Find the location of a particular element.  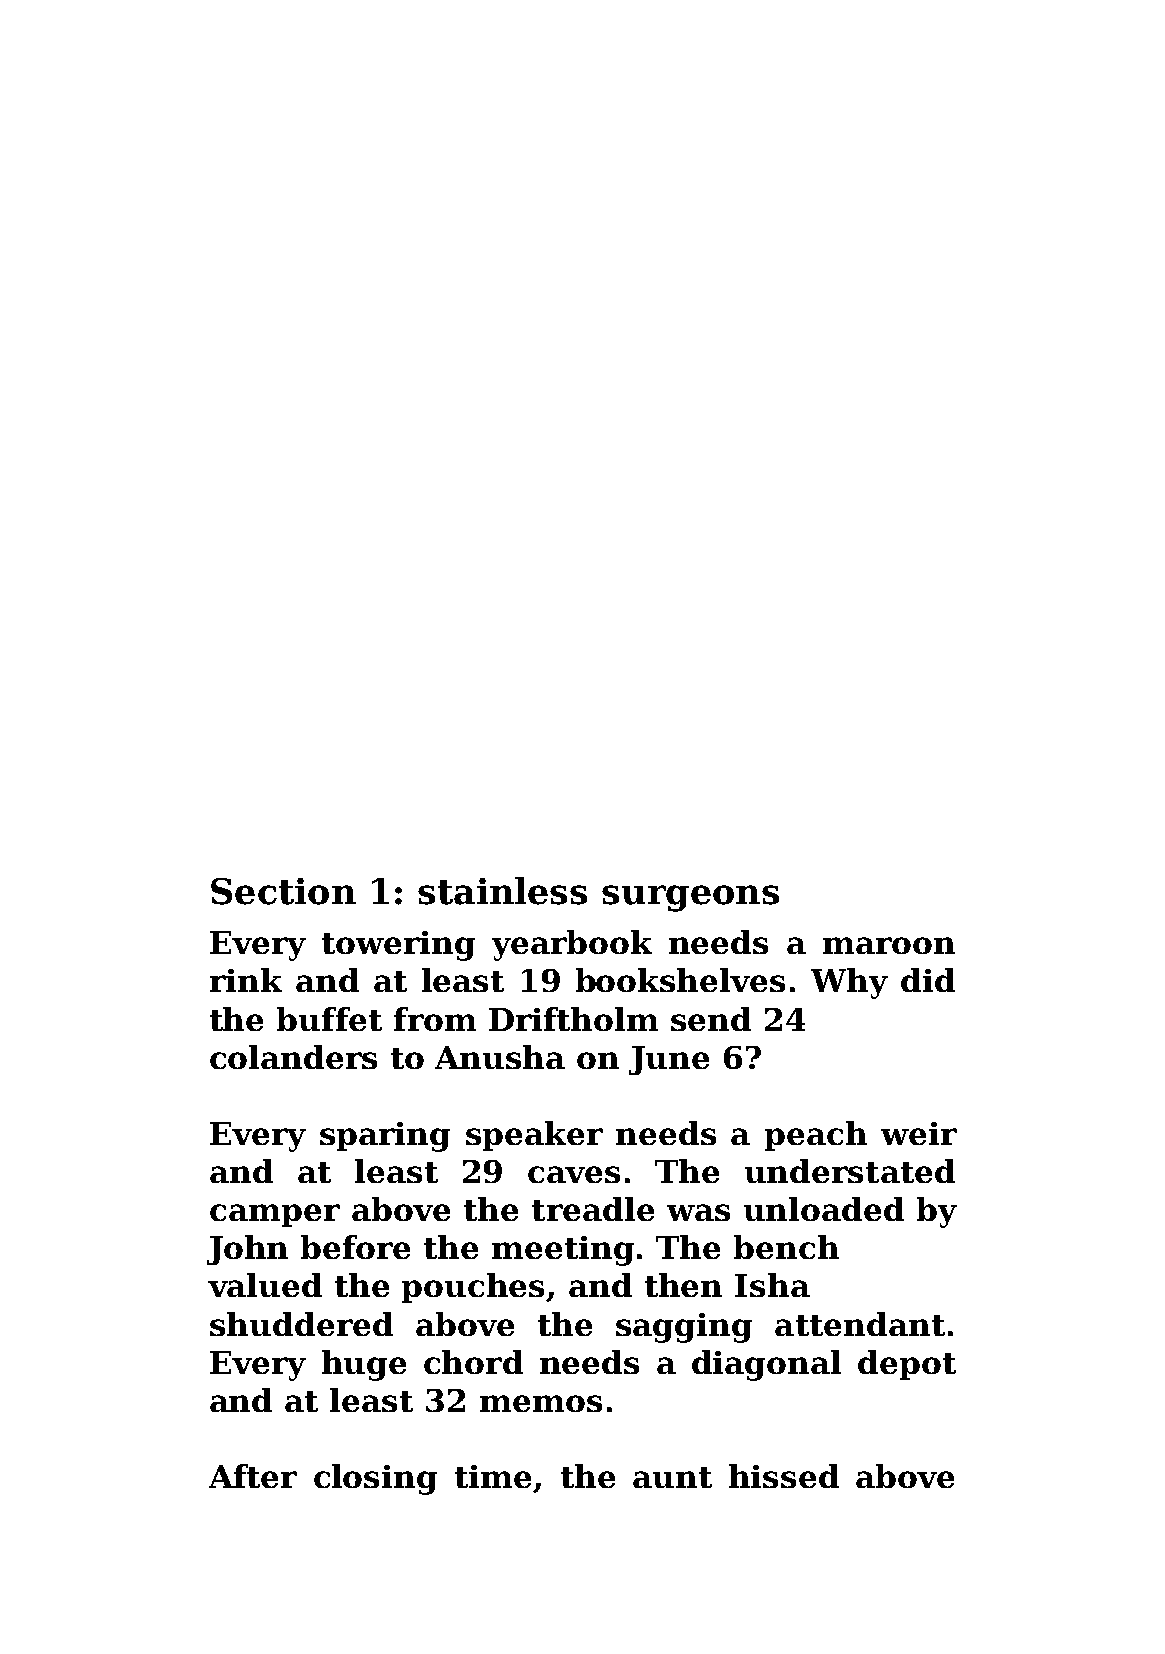

stainless is located at coordinates (502, 891).
